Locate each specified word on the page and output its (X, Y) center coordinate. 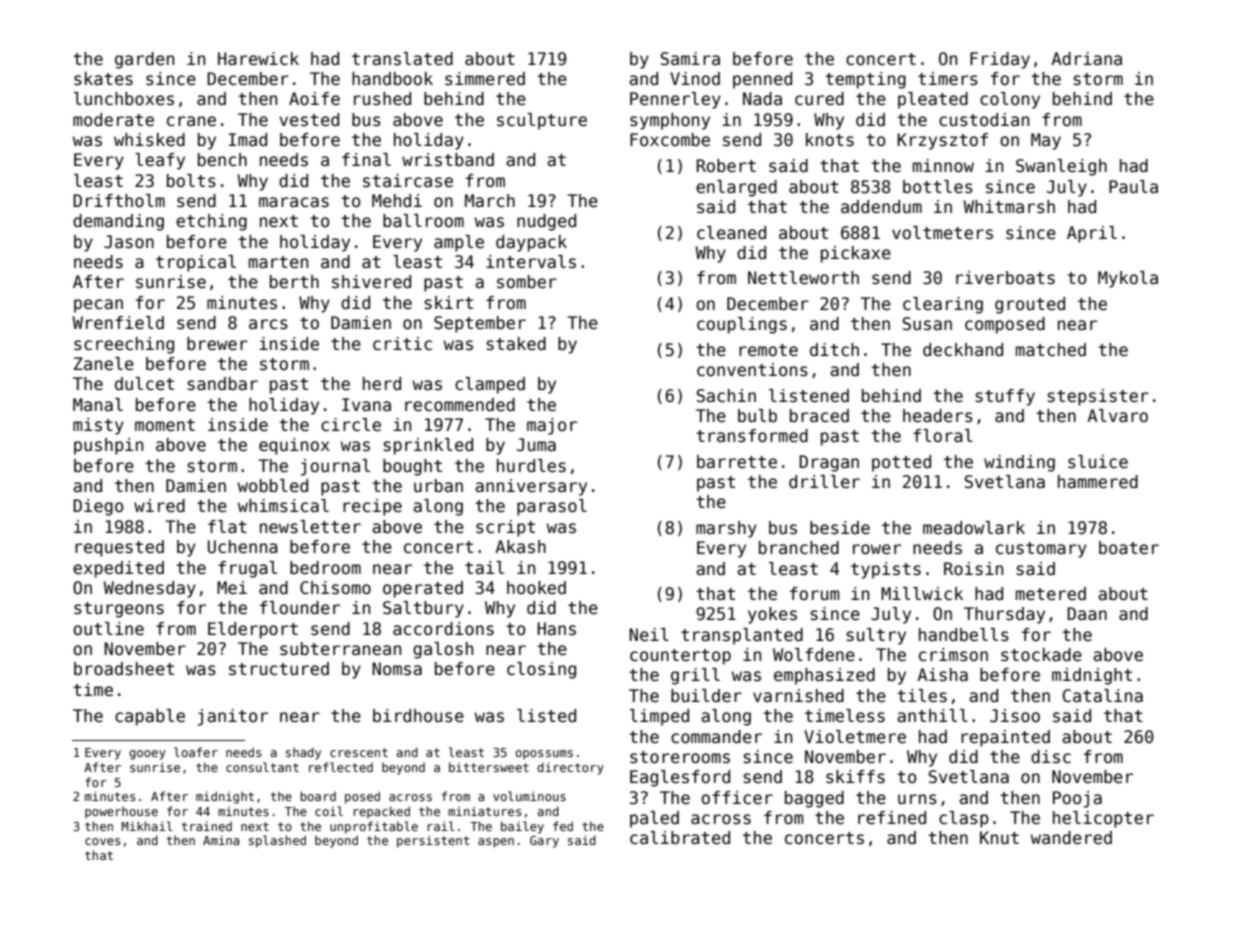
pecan (98, 306)
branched (799, 548)
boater (1129, 548)
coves (102, 841)
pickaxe (856, 254)
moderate (113, 120)
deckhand (963, 350)
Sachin (726, 396)
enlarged (736, 188)
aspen (496, 843)
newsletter (310, 527)
